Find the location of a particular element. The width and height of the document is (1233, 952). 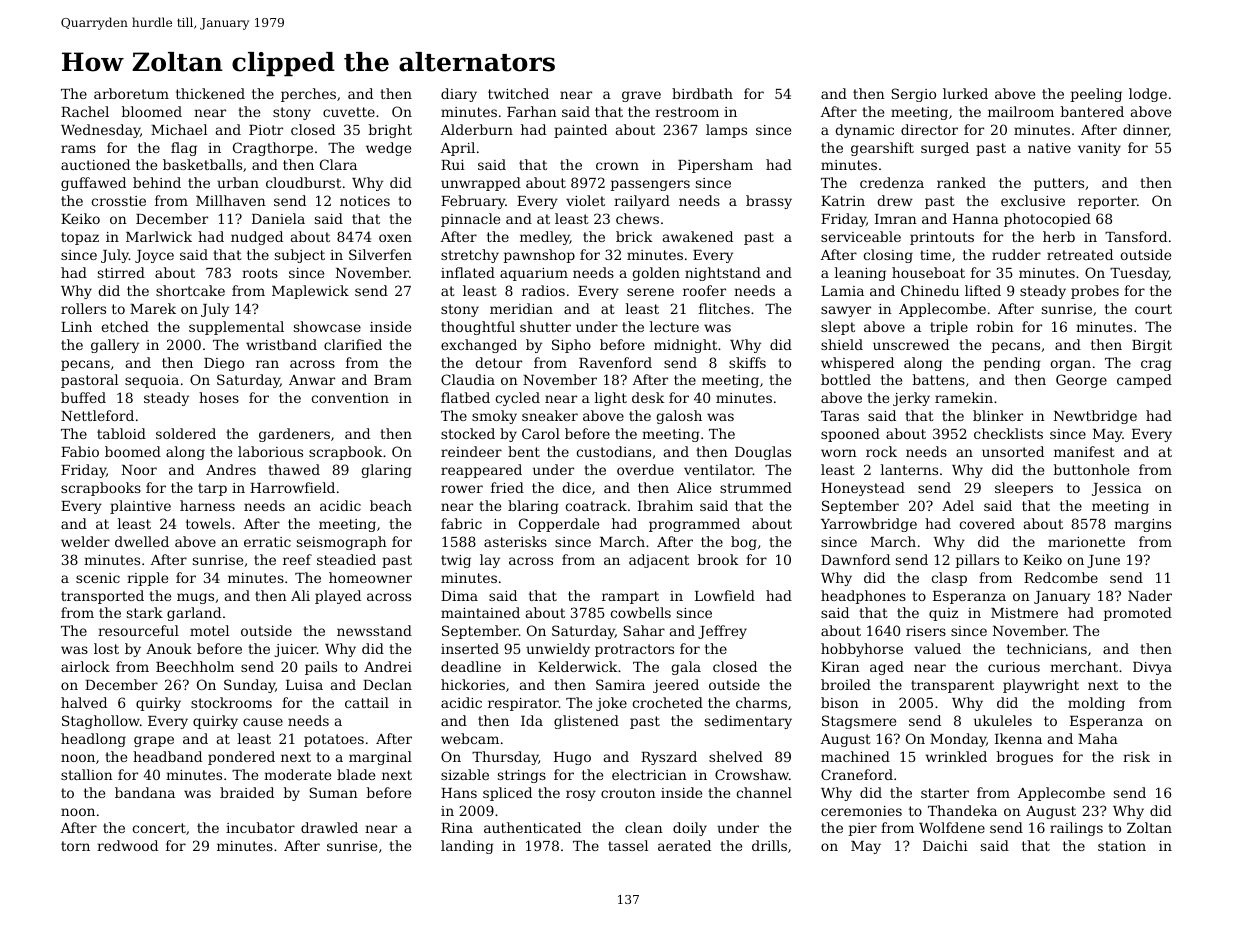

custodians is located at coordinates (613, 451).
